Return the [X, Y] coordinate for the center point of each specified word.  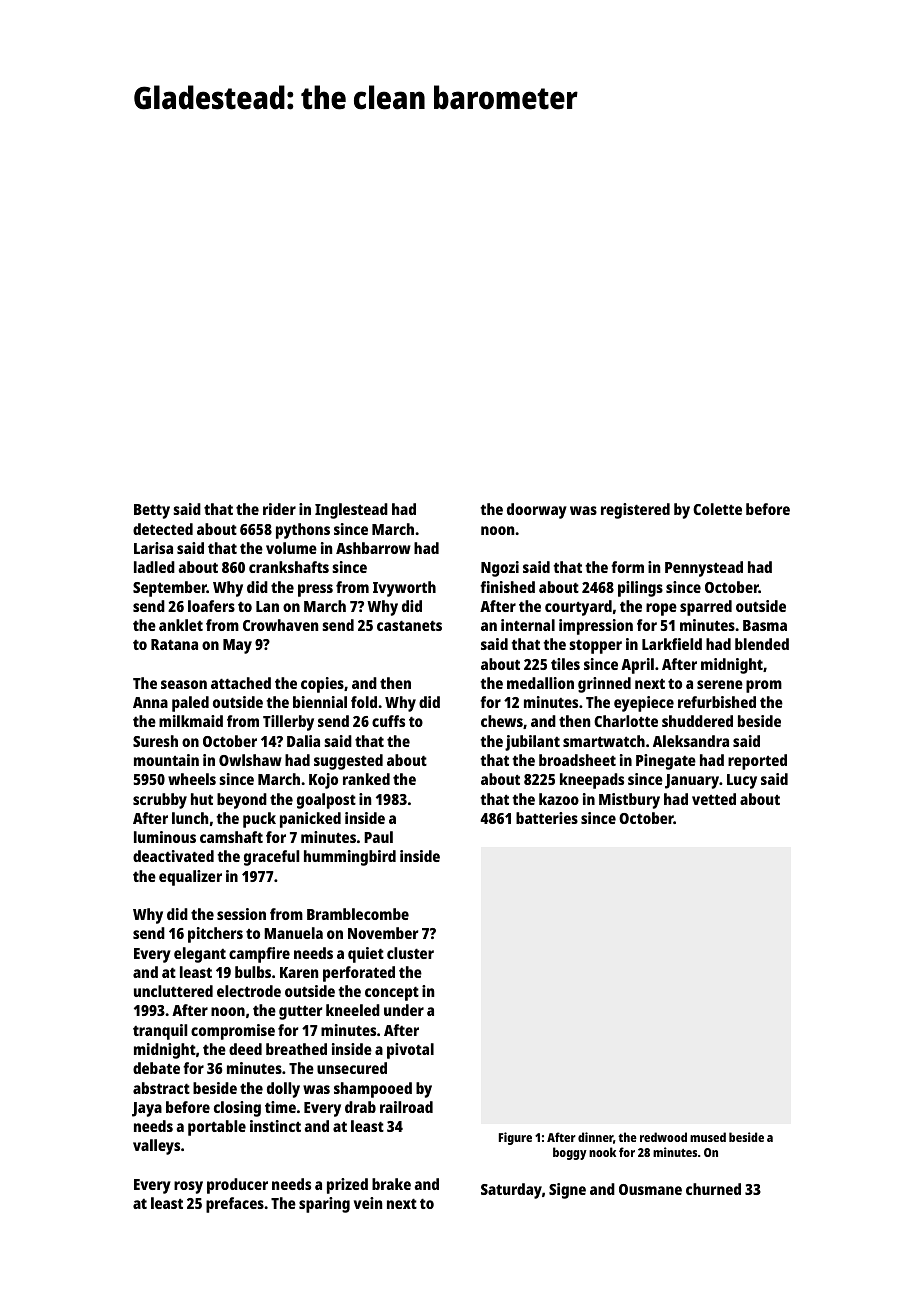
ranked [366, 779]
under [404, 1010]
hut [202, 799]
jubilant [532, 743]
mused [708, 1137]
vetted [714, 799]
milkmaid [191, 721]
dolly [283, 1090]
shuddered [697, 721]
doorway [537, 511]
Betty [152, 511]
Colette [717, 509]
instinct [275, 1126]
